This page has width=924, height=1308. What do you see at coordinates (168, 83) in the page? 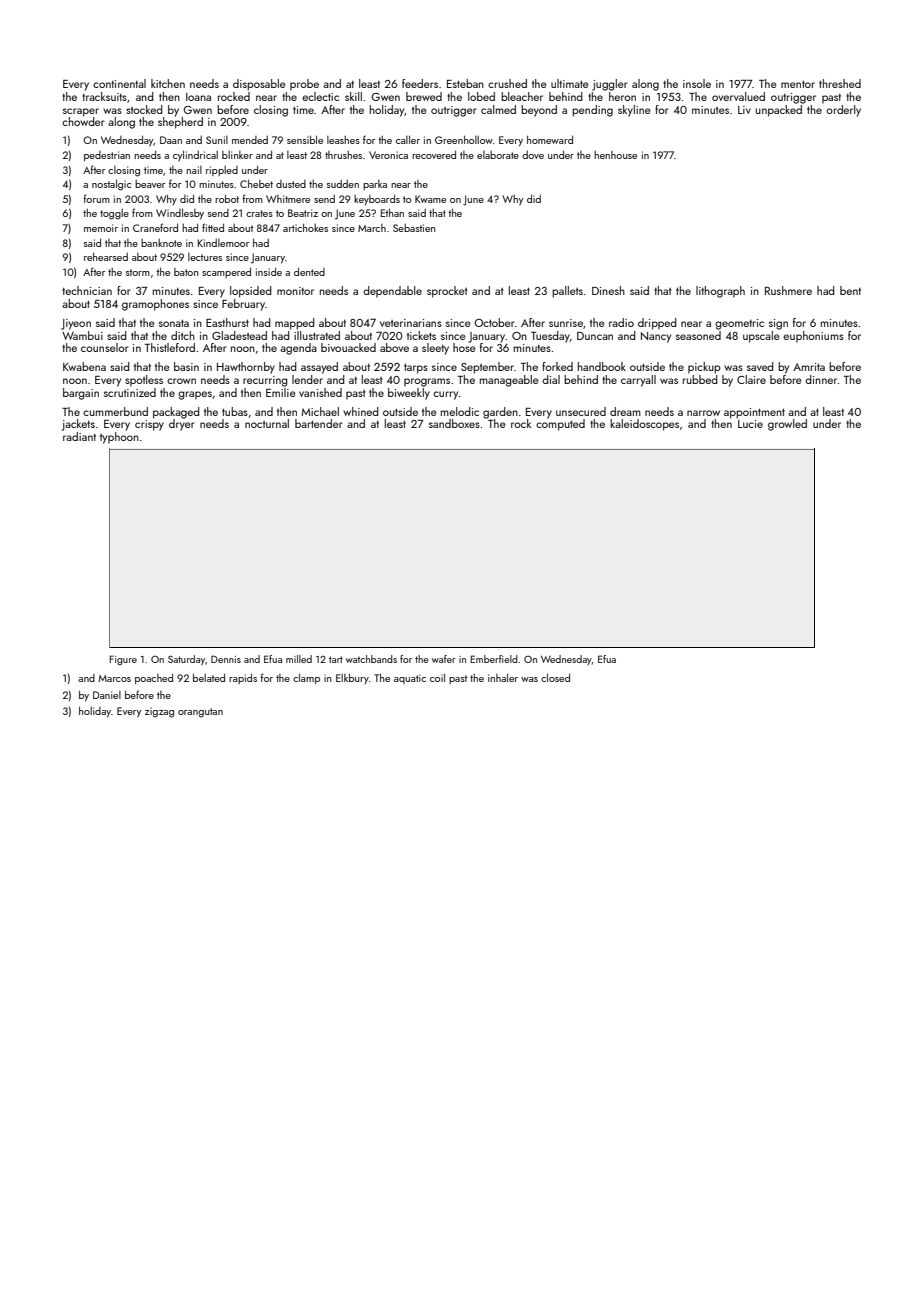
I see `kitchen` at bounding box center [168, 83].
